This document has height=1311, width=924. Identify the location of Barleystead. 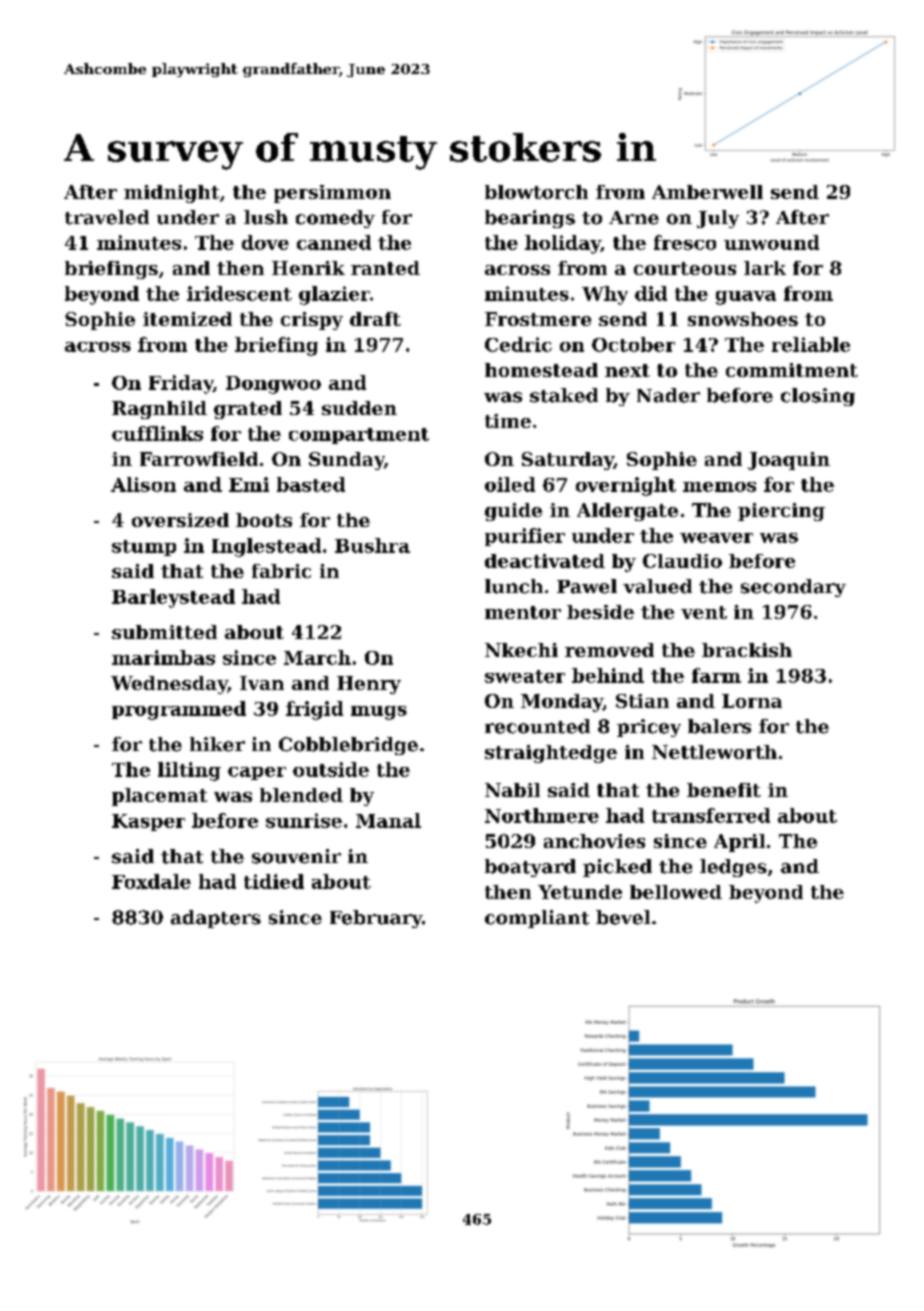
(173, 598).
